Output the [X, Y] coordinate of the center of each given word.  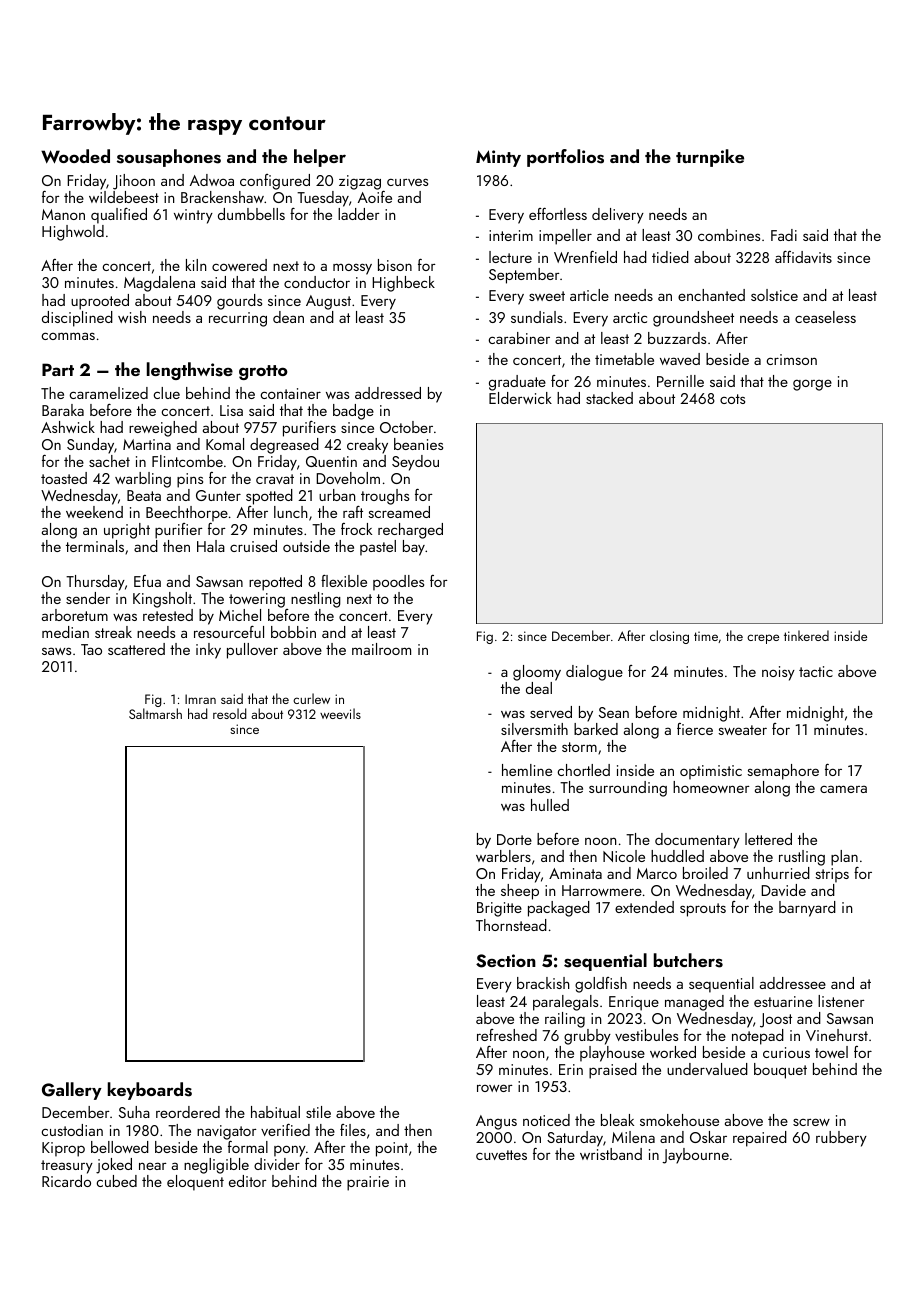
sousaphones [169, 158]
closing [669, 637]
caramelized [108, 393]
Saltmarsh [155, 713]
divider [277, 1164]
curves [407, 182]
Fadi [784, 235]
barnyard [807, 909]
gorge [812, 385]
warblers [503, 856]
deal [539, 688]
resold [230, 713]
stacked [609, 398]
